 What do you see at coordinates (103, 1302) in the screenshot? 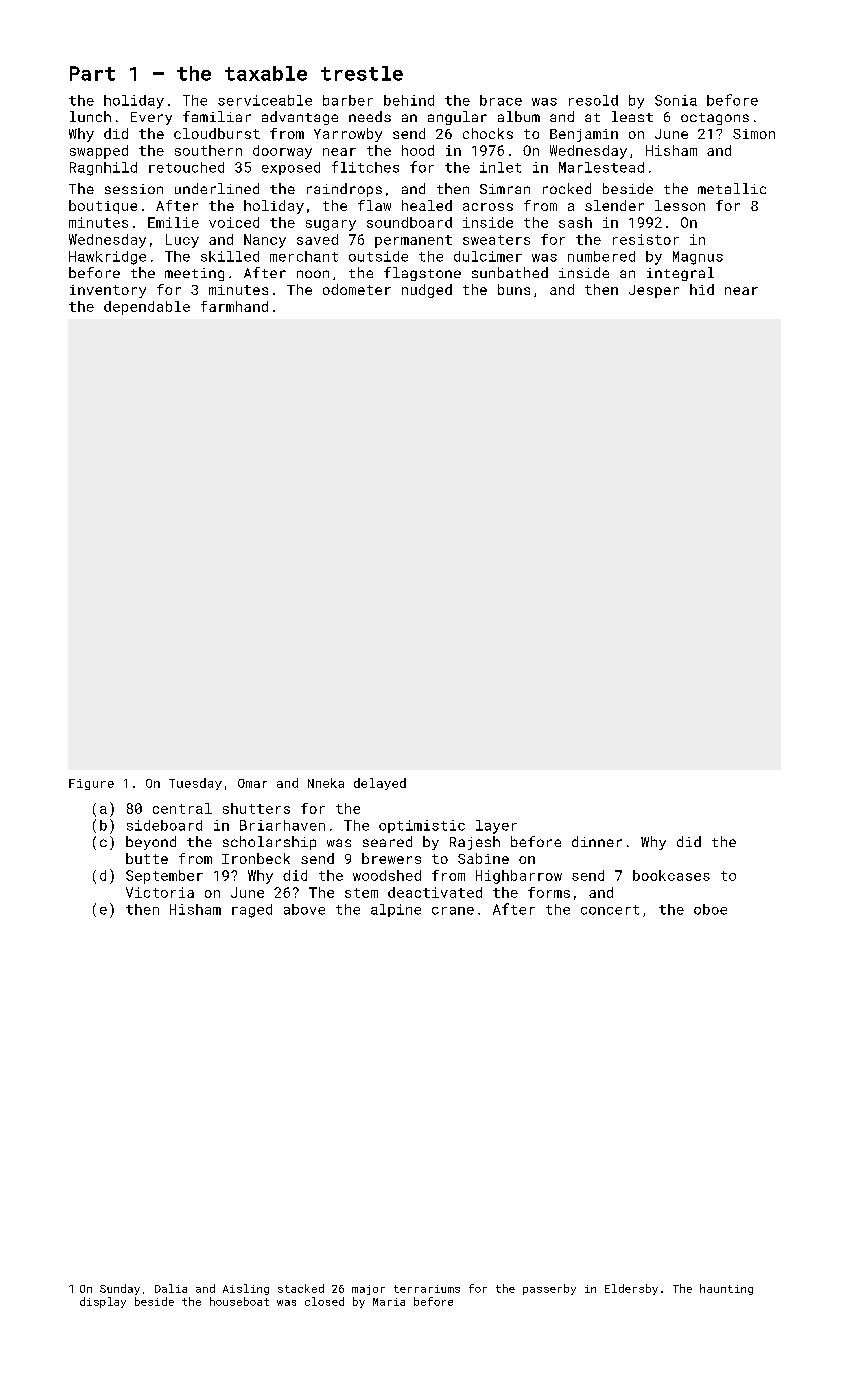
I see `display` at bounding box center [103, 1302].
